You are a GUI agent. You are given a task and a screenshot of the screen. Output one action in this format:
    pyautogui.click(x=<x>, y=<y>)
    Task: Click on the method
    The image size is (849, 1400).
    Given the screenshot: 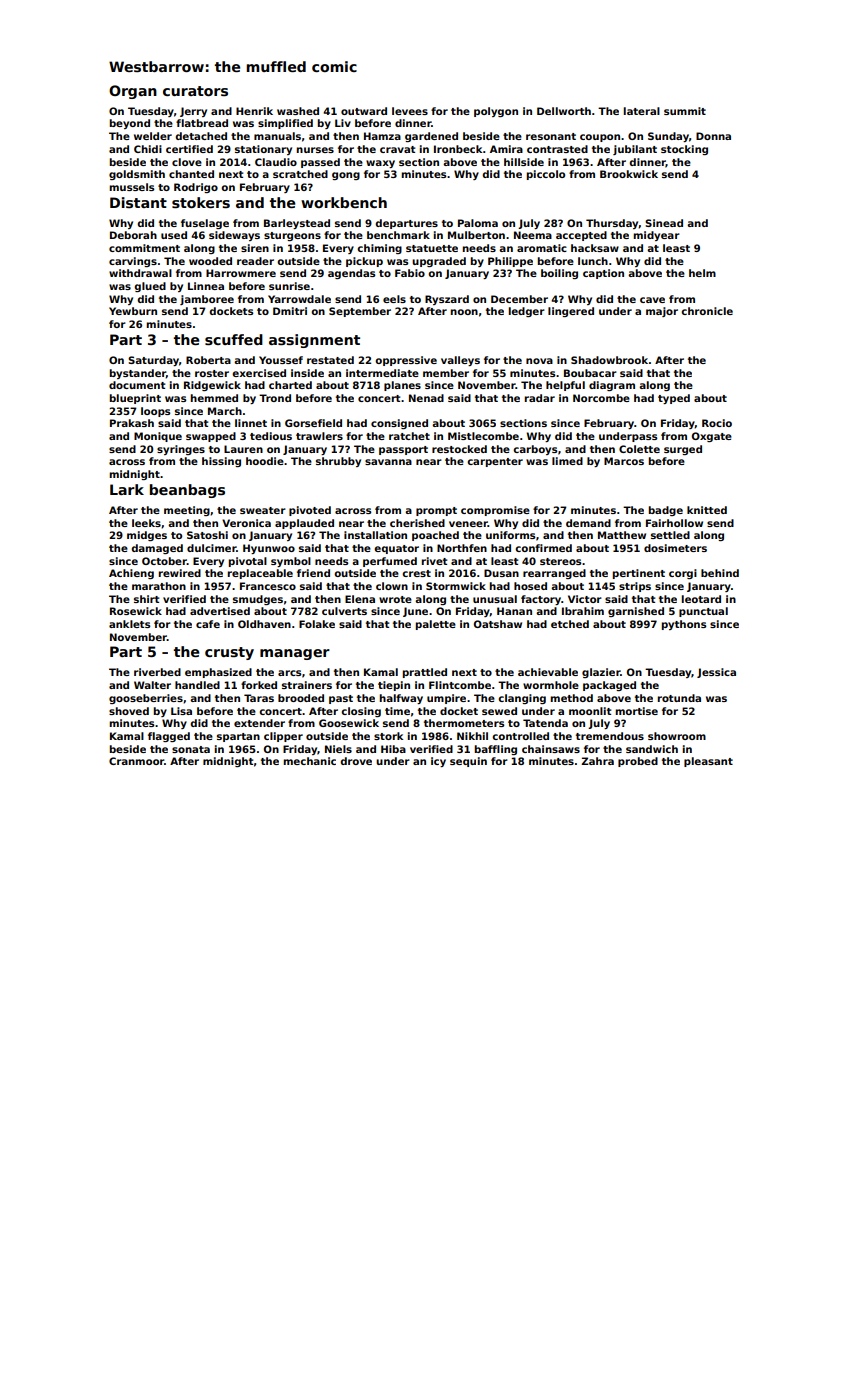 What is the action you would take?
    pyautogui.click(x=571, y=698)
